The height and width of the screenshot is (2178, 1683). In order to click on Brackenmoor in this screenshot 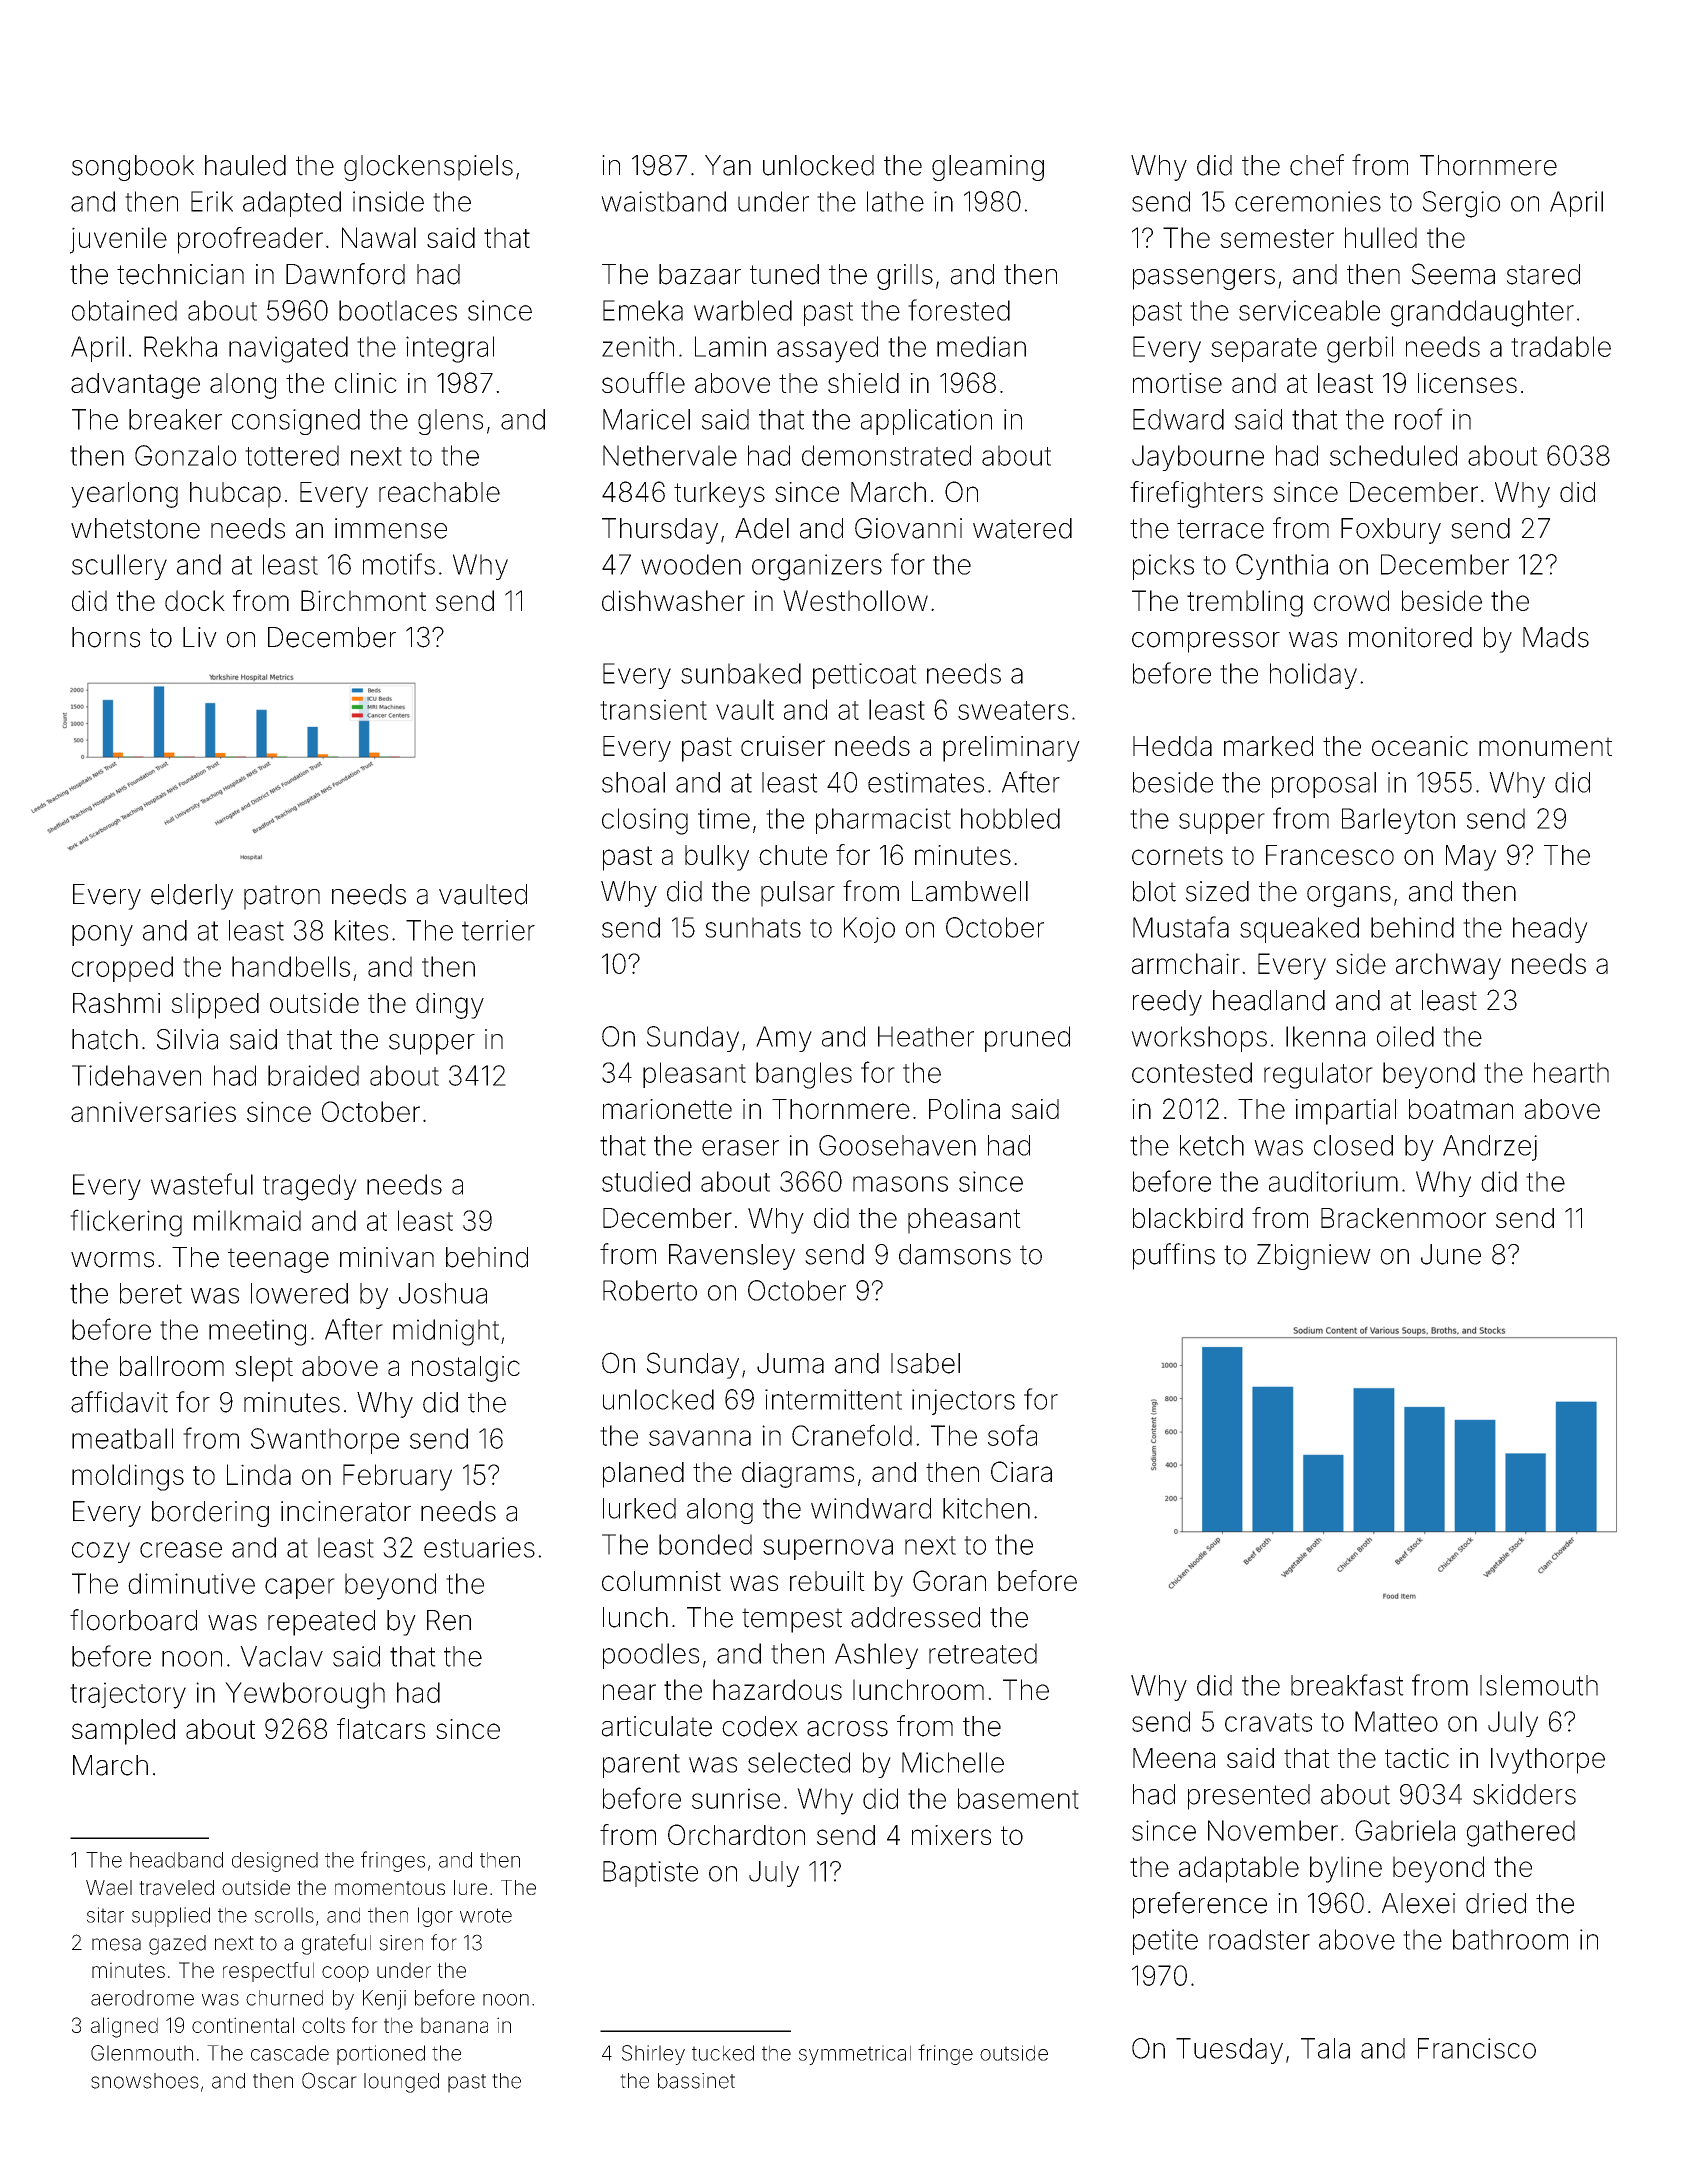, I will do `click(1403, 1218)`.
